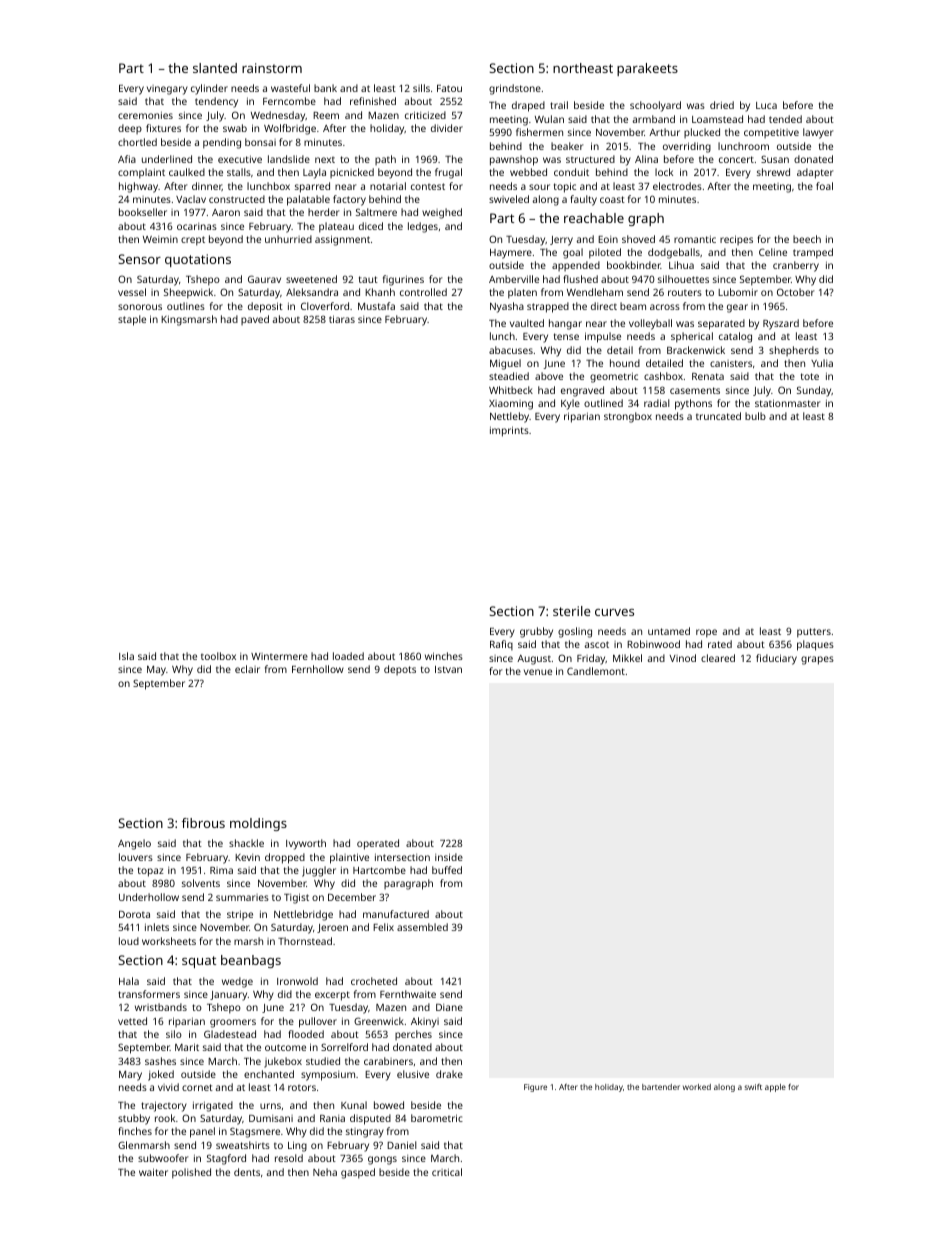 Image resolution: width=952 pixels, height=1233 pixels. Describe the element at coordinates (442, 213) in the page. I see `weighed` at that location.
